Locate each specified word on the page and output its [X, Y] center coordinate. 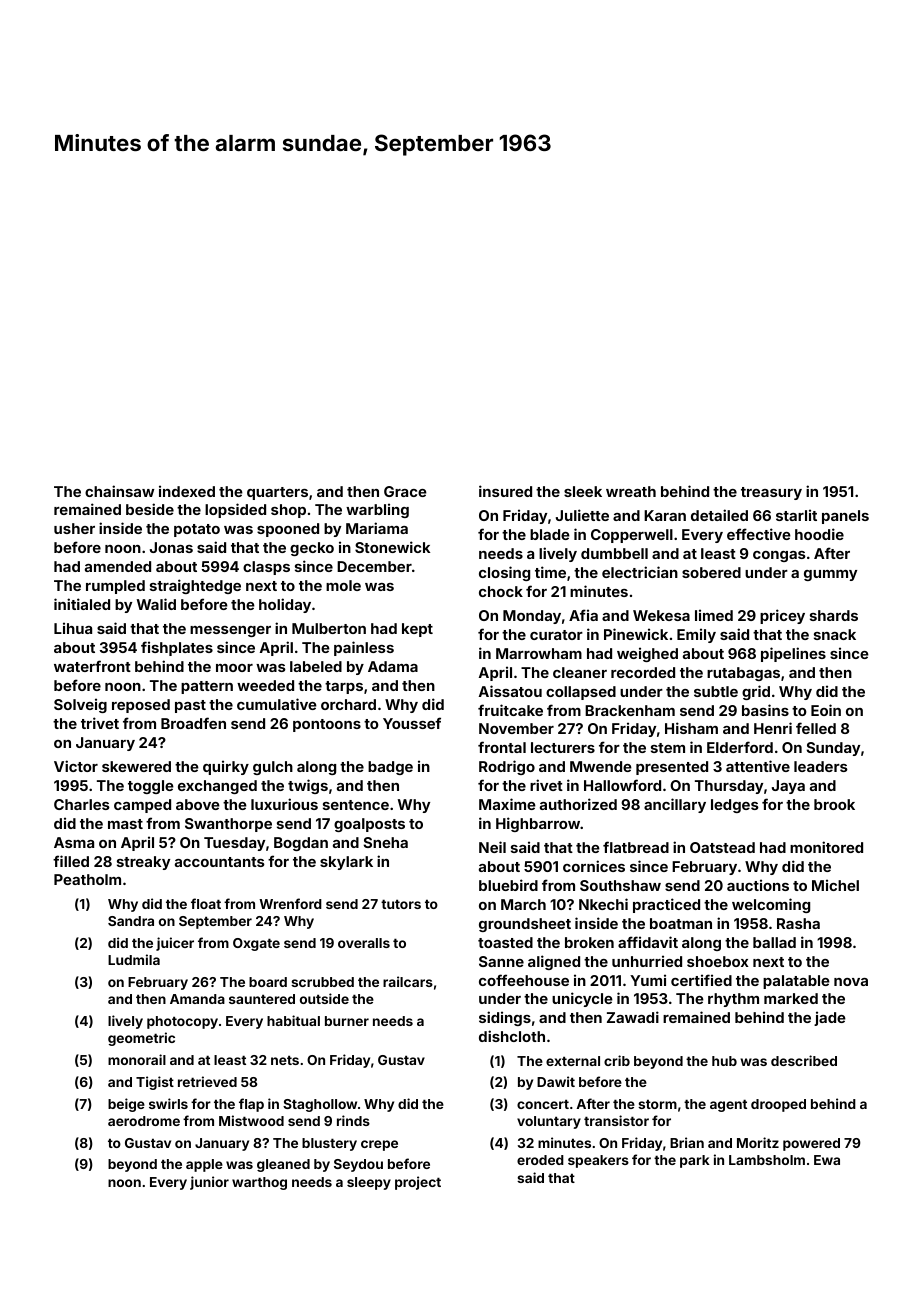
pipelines [793, 654]
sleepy [369, 1183]
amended [118, 566]
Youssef [412, 723]
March [523, 904]
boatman [681, 923]
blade [550, 534]
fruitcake [510, 710]
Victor [76, 766]
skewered [136, 766]
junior [209, 1183]
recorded [643, 672]
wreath [631, 491]
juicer [175, 944]
